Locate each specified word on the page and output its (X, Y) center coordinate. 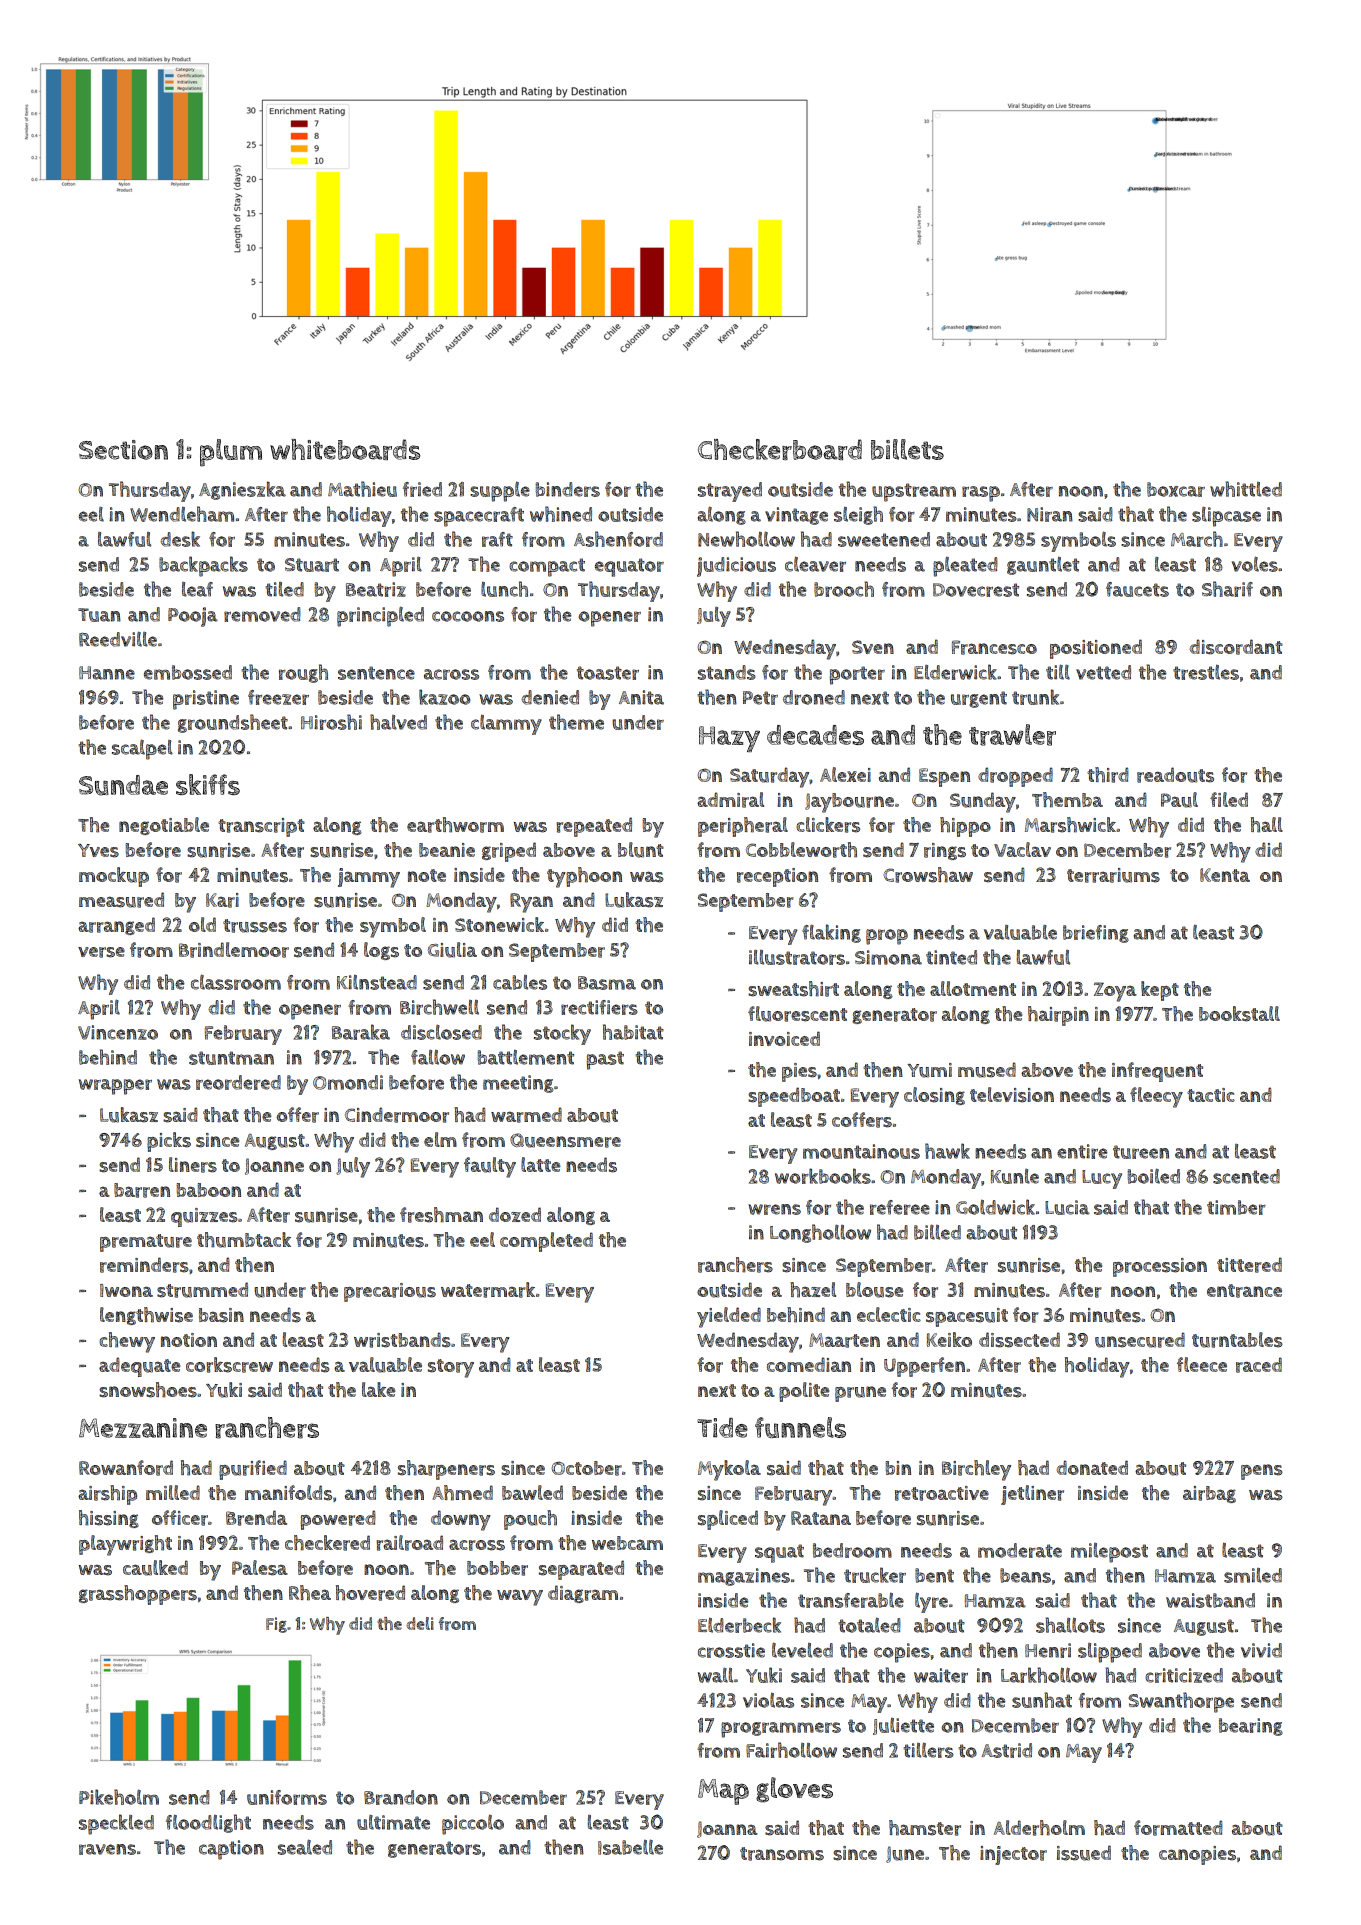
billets (907, 449)
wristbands (402, 1340)
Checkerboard (780, 449)
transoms (782, 1854)
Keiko (949, 1339)
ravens (107, 1849)
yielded (729, 1317)
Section (123, 450)
